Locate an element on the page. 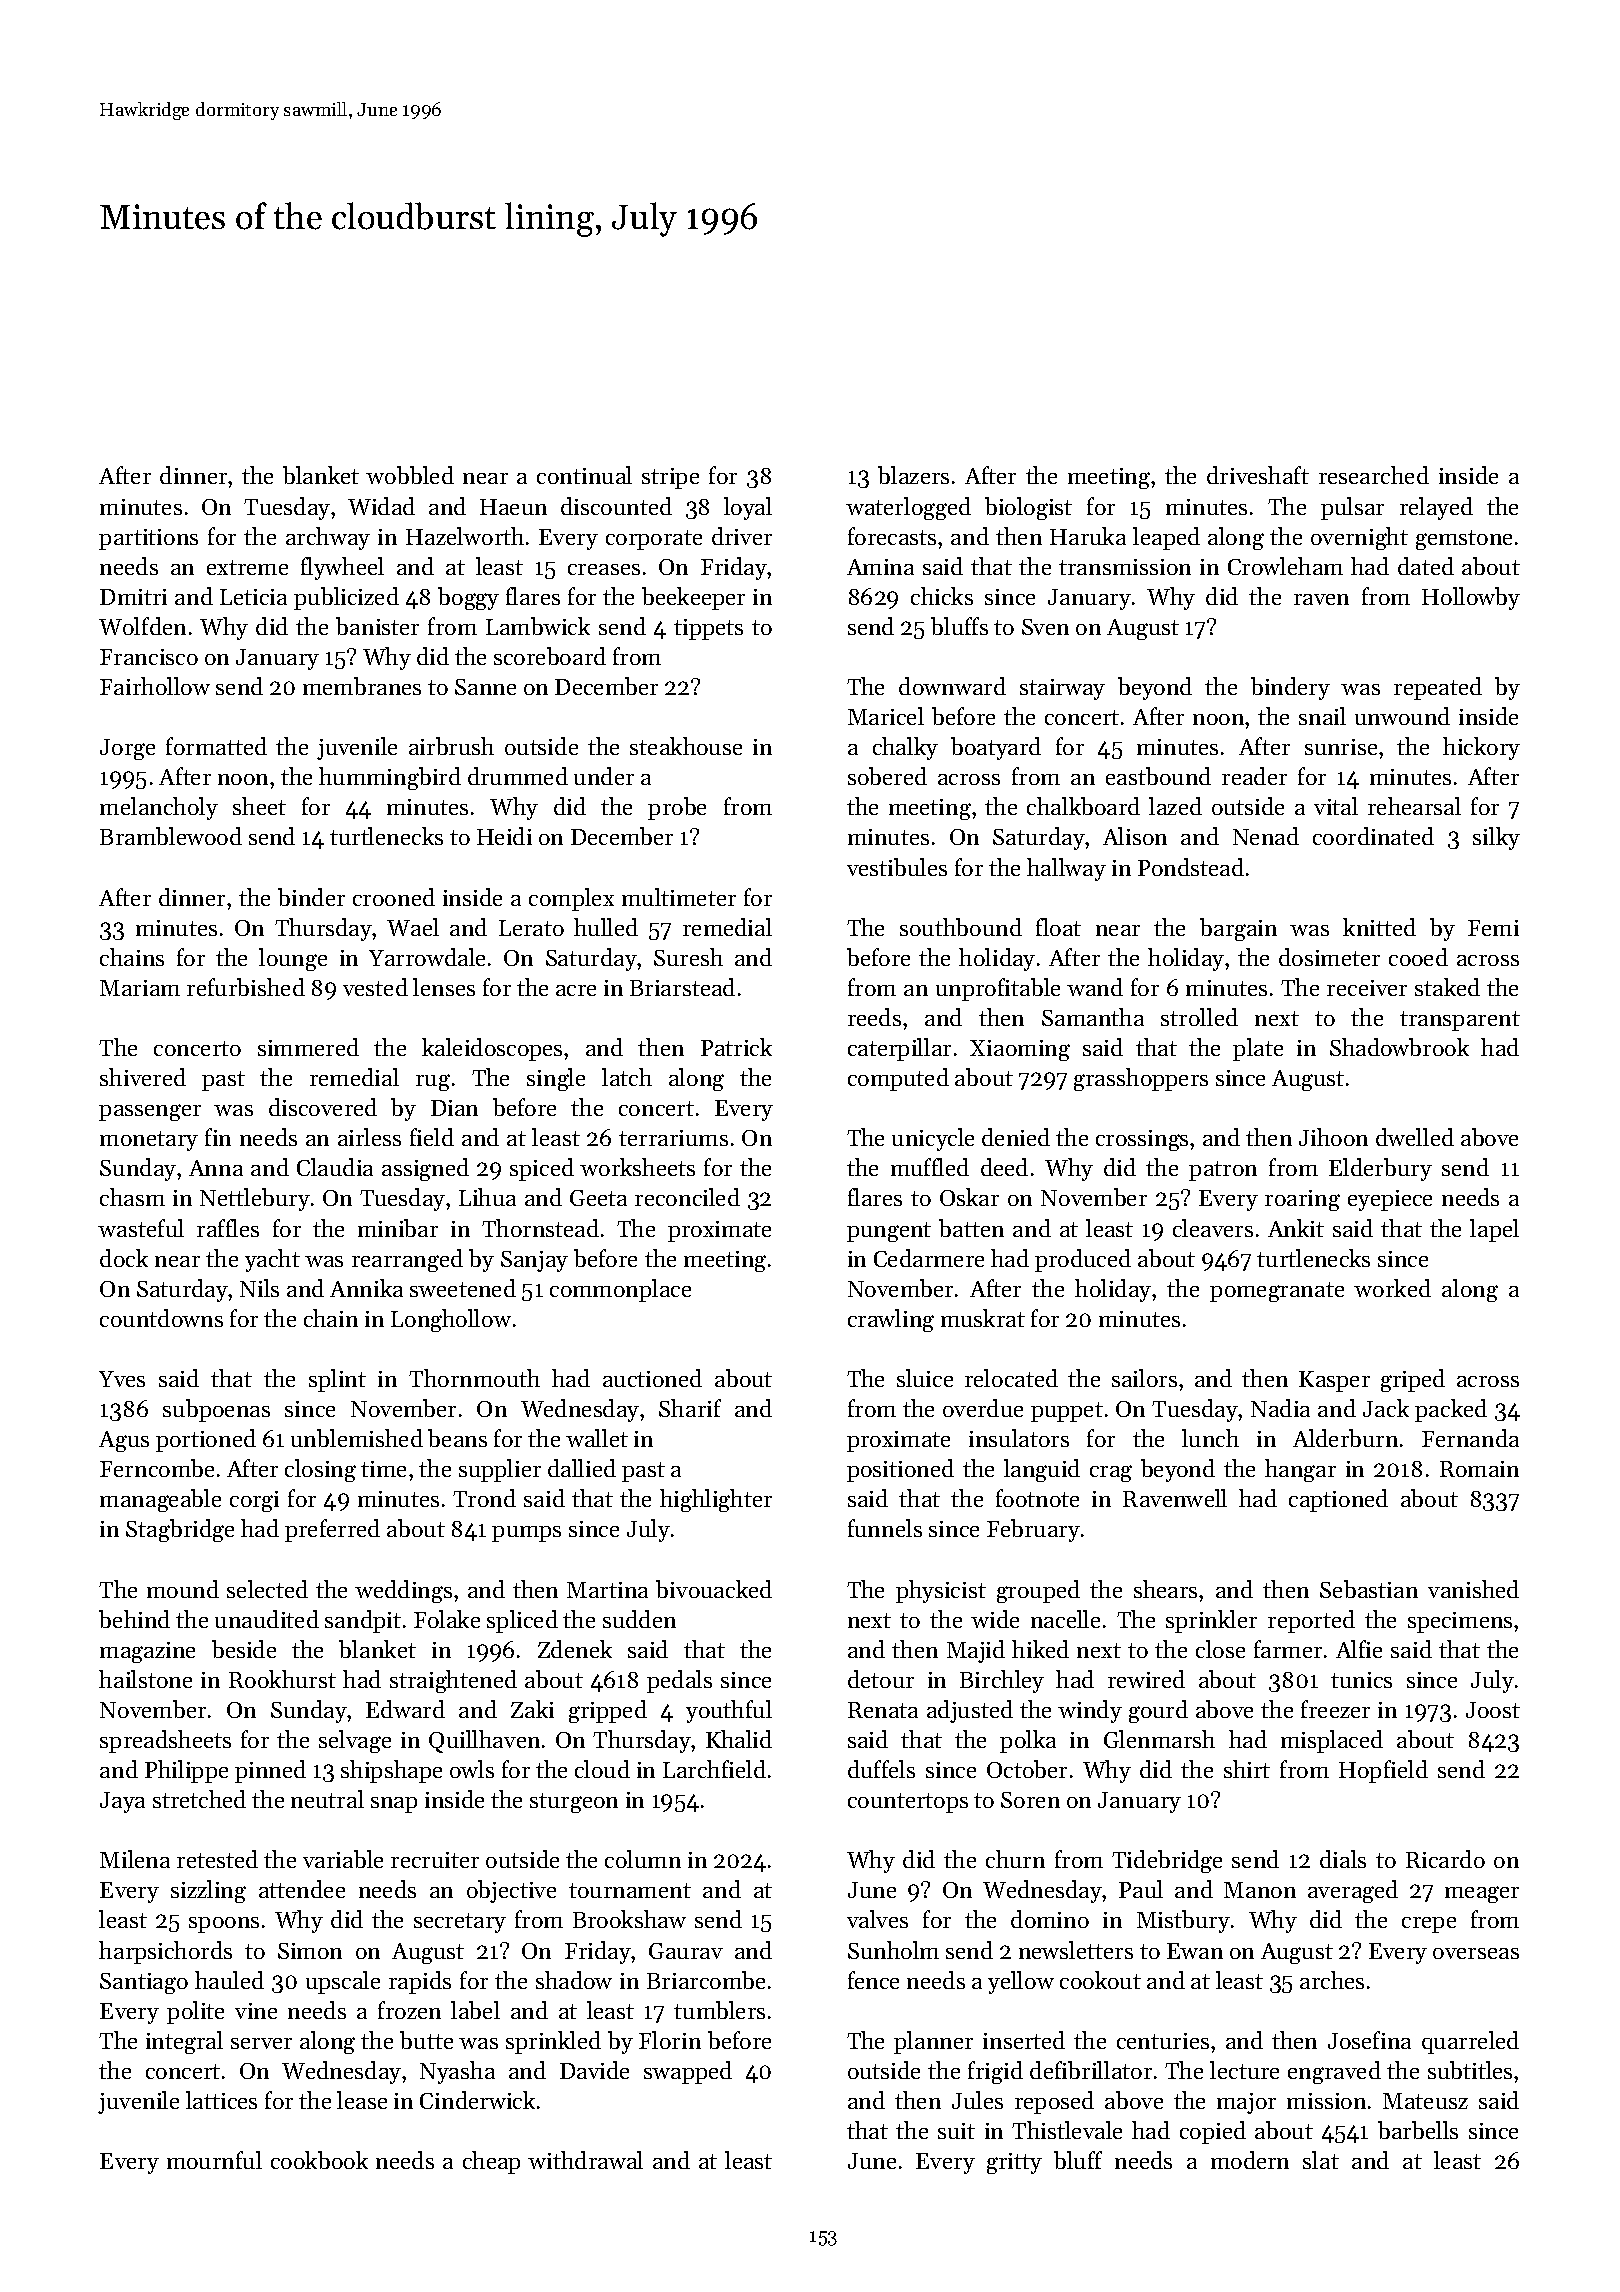 The width and height of the image is (1620, 2292). Santiago is located at coordinates (144, 1983).
